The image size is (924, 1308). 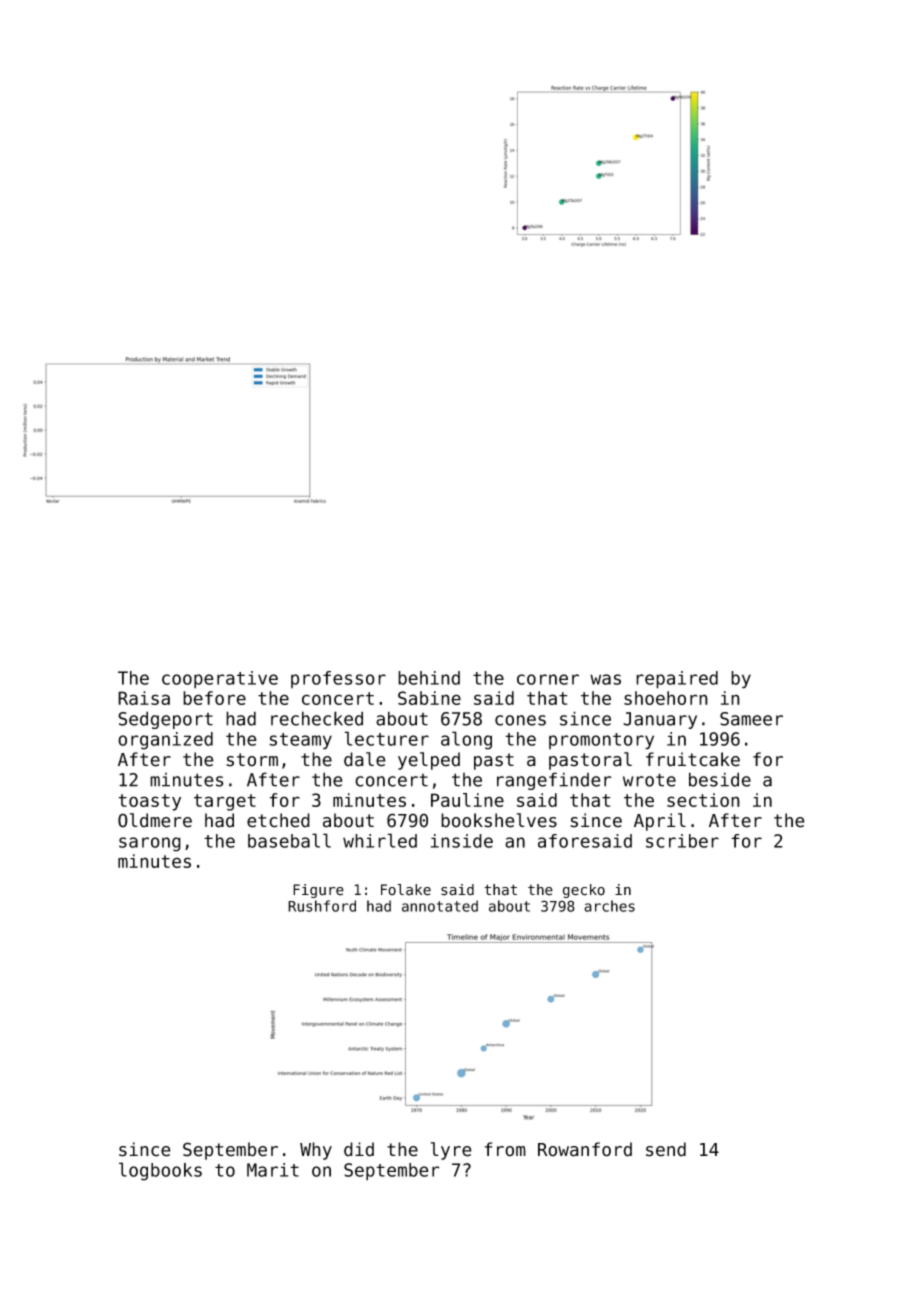 What do you see at coordinates (649, 780) in the image?
I see `wrote` at bounding box center [649, 780].
